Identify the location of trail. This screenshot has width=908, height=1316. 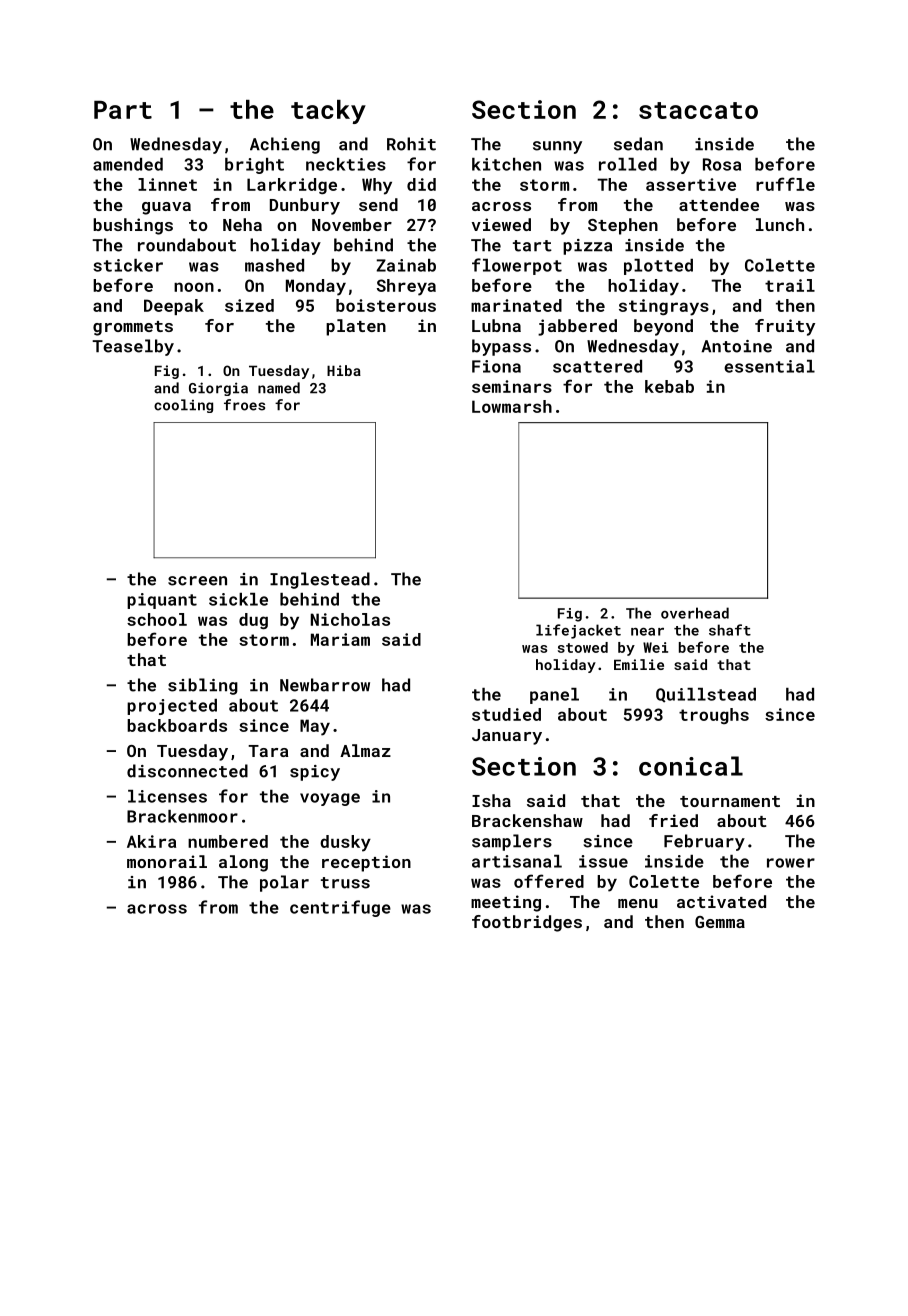
(790, 285).
